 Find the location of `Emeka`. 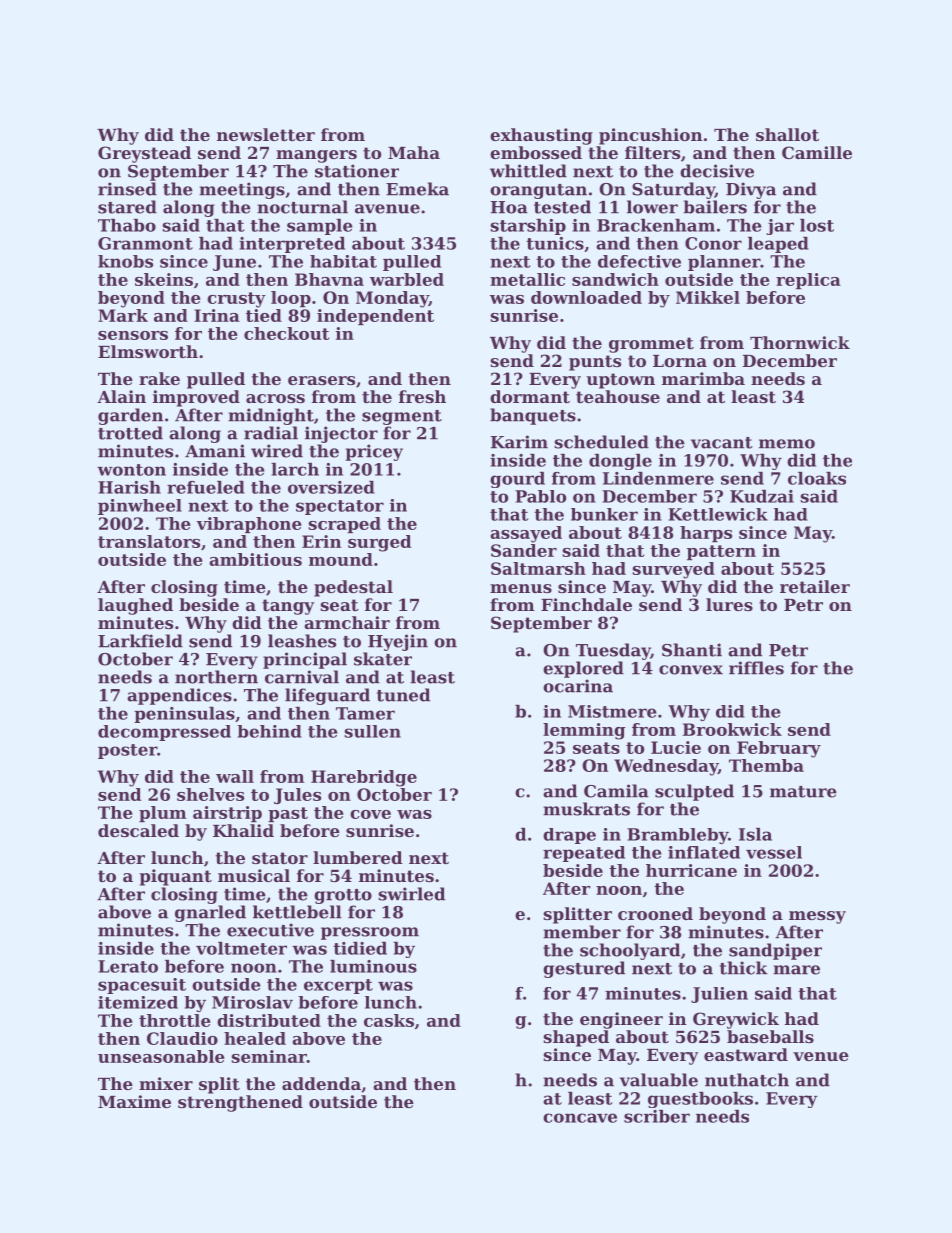

Emeka is located at coordinates (417, 189).
